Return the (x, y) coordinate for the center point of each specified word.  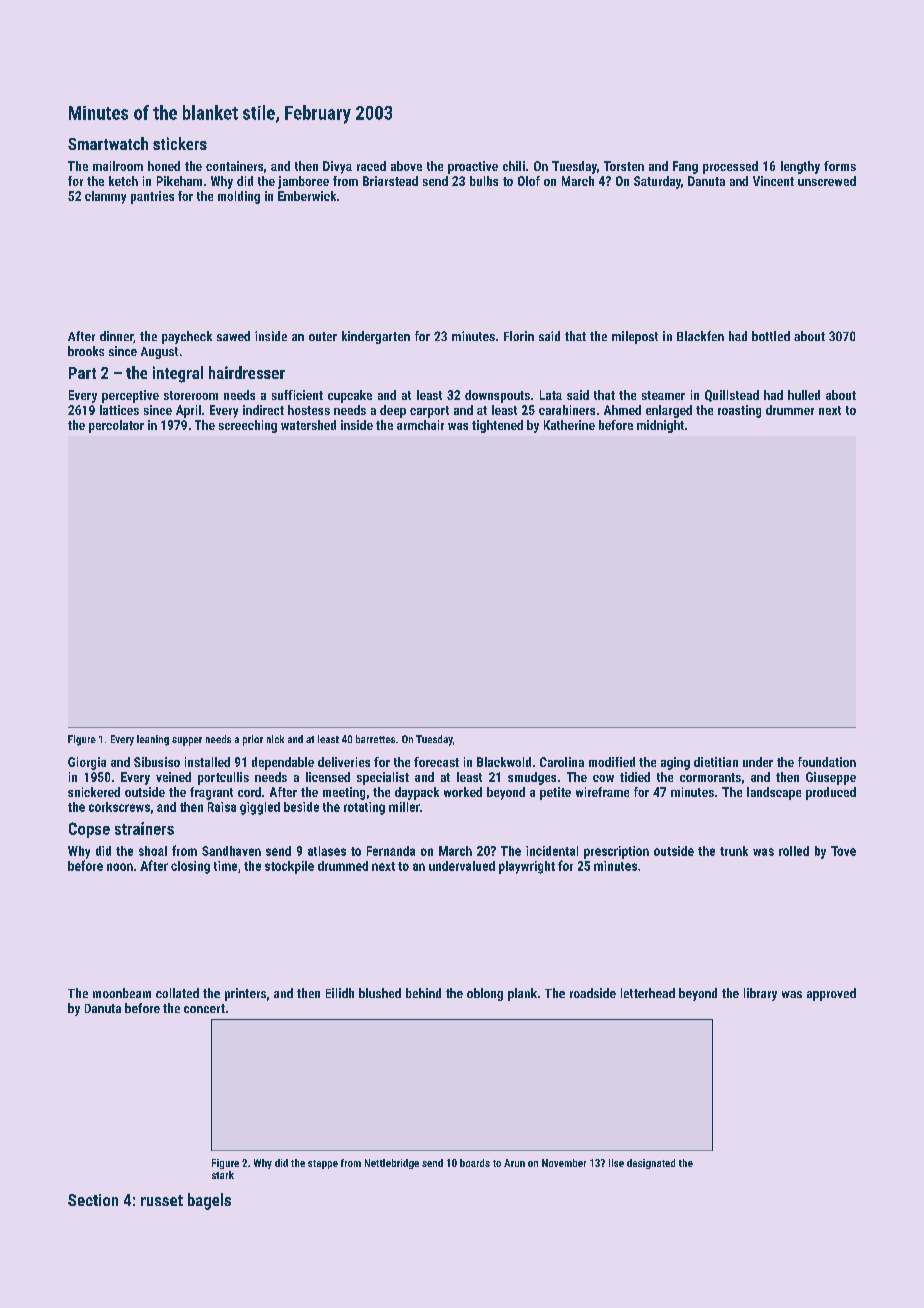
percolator (116, 426)
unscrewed (827, 181)
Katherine (569, 425)
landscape (774, 793)
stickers (180, 143)
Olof (529, 181)
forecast (436, 762)
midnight (660, 426)
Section (93, 1200)
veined (173, 777)
